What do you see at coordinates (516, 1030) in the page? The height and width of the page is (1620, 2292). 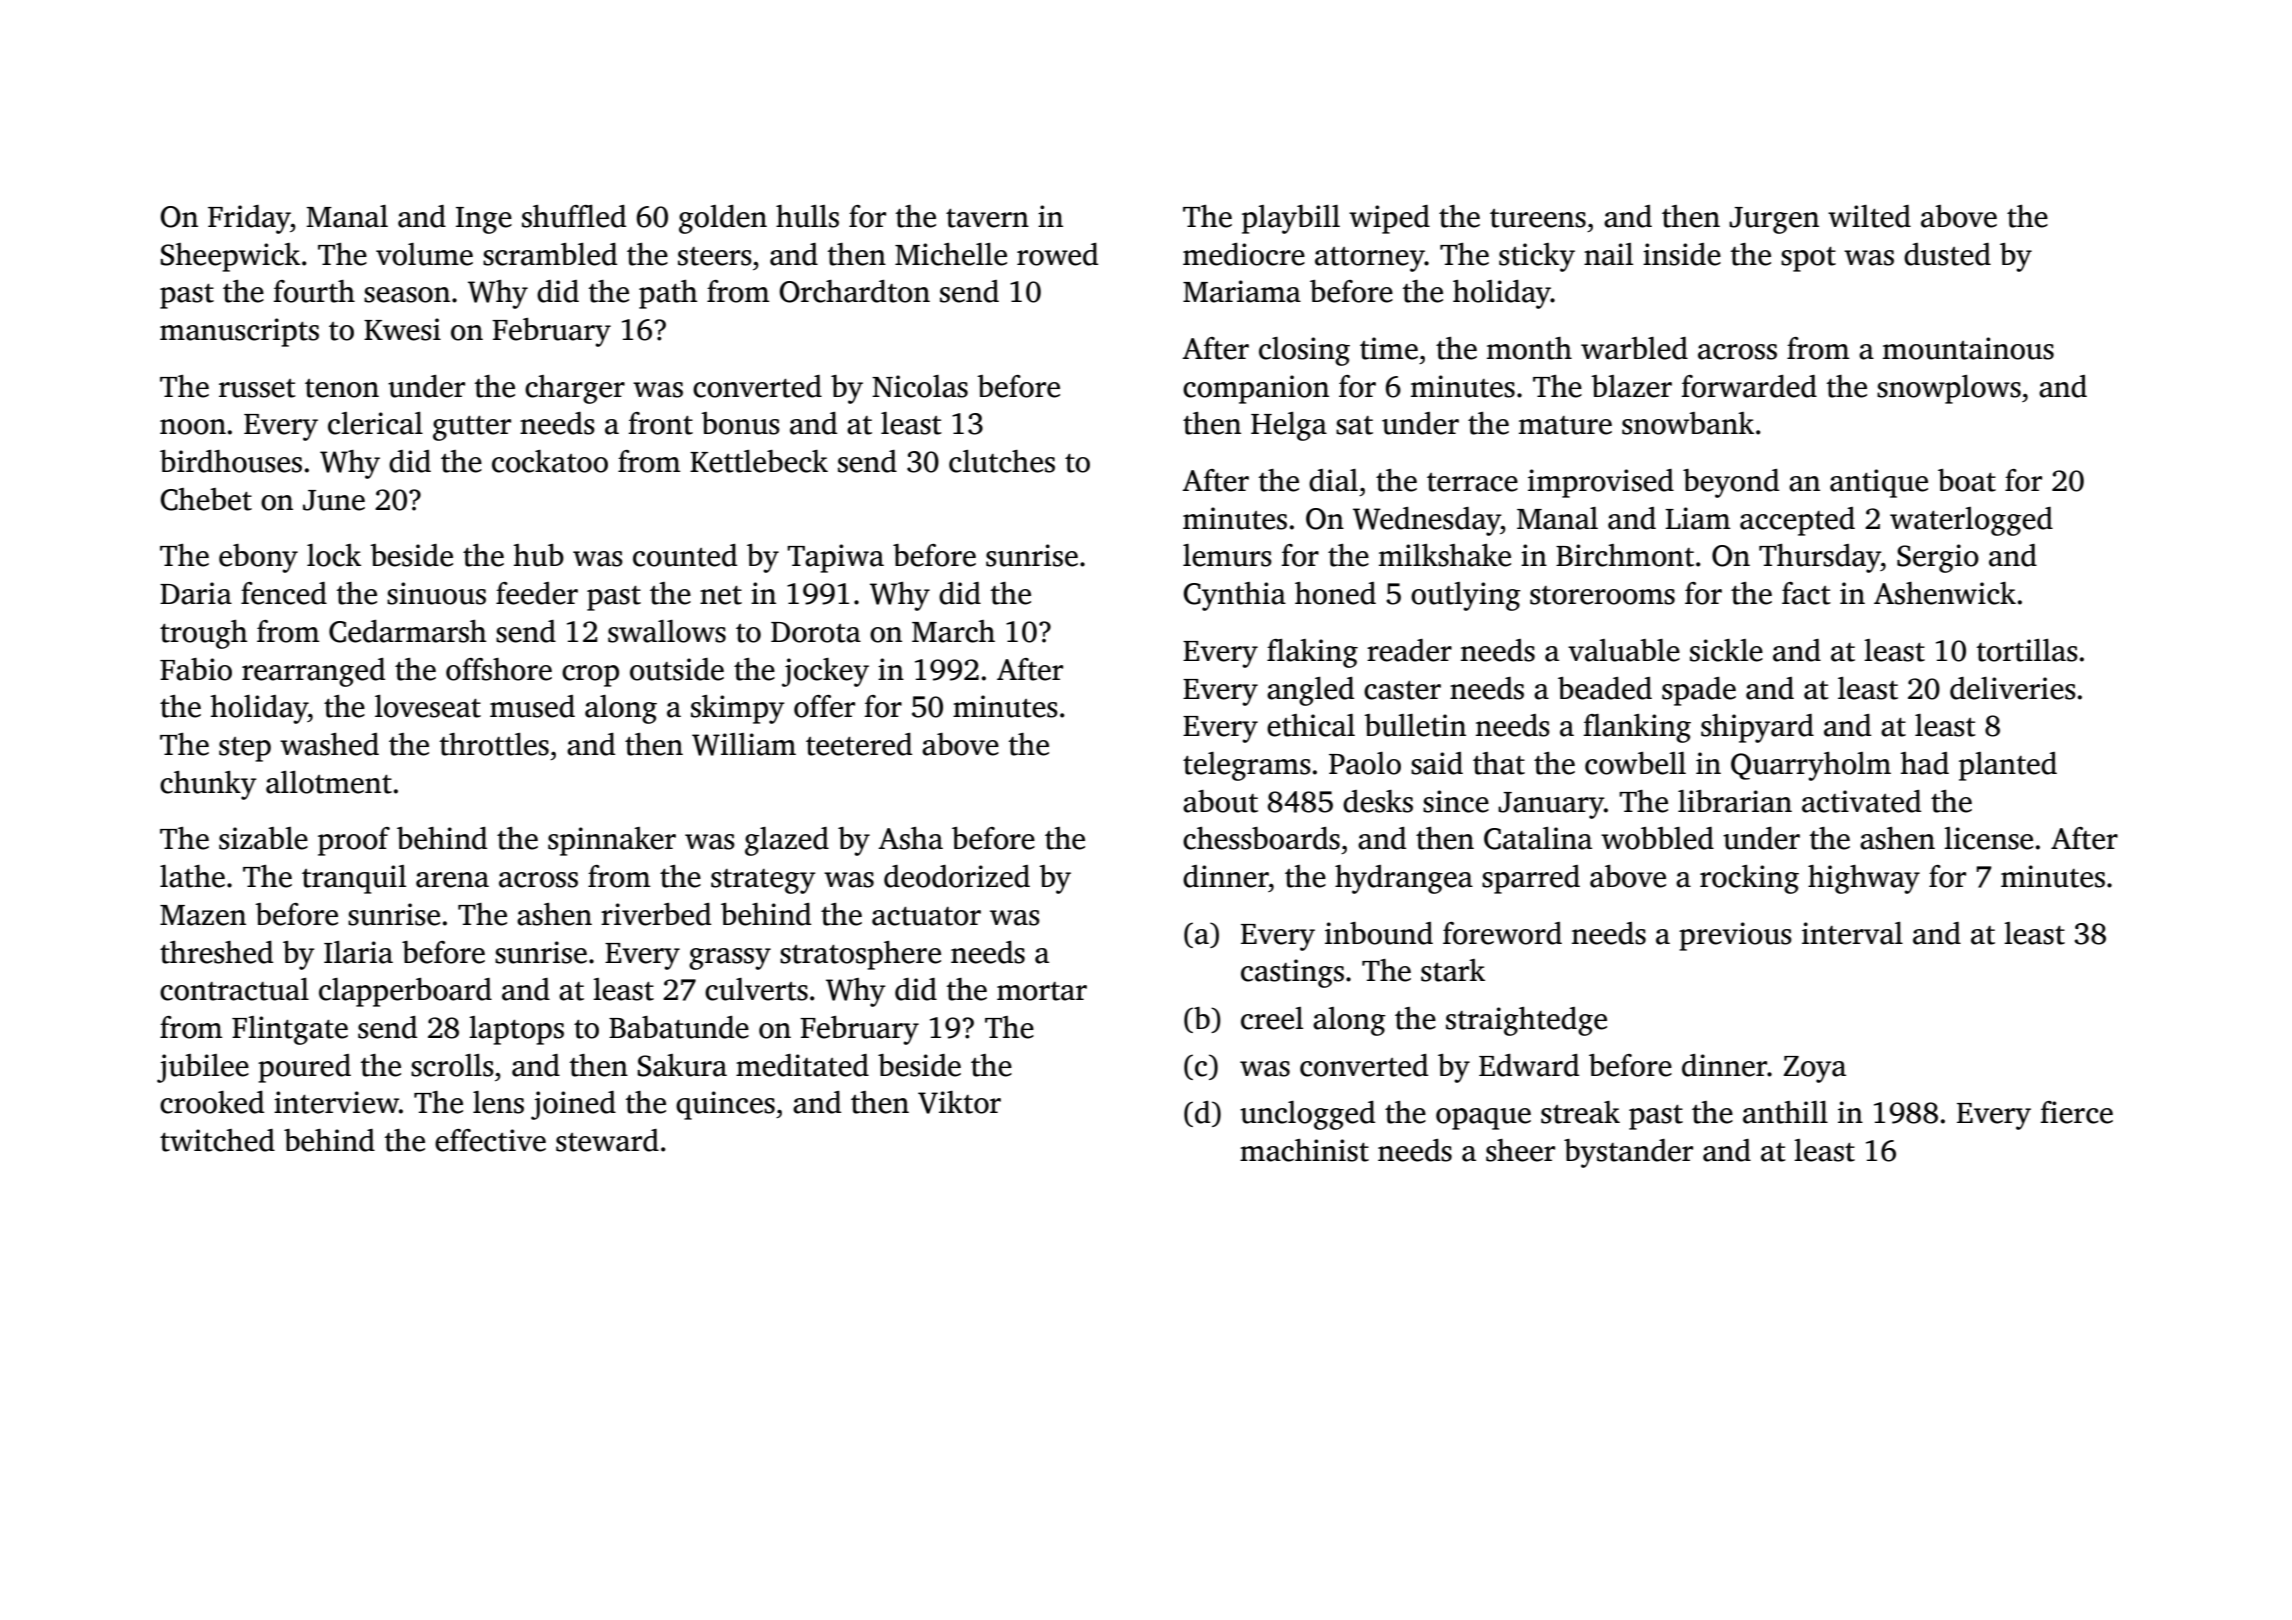 I see `laptops` at bounding box center [516, 1030].
